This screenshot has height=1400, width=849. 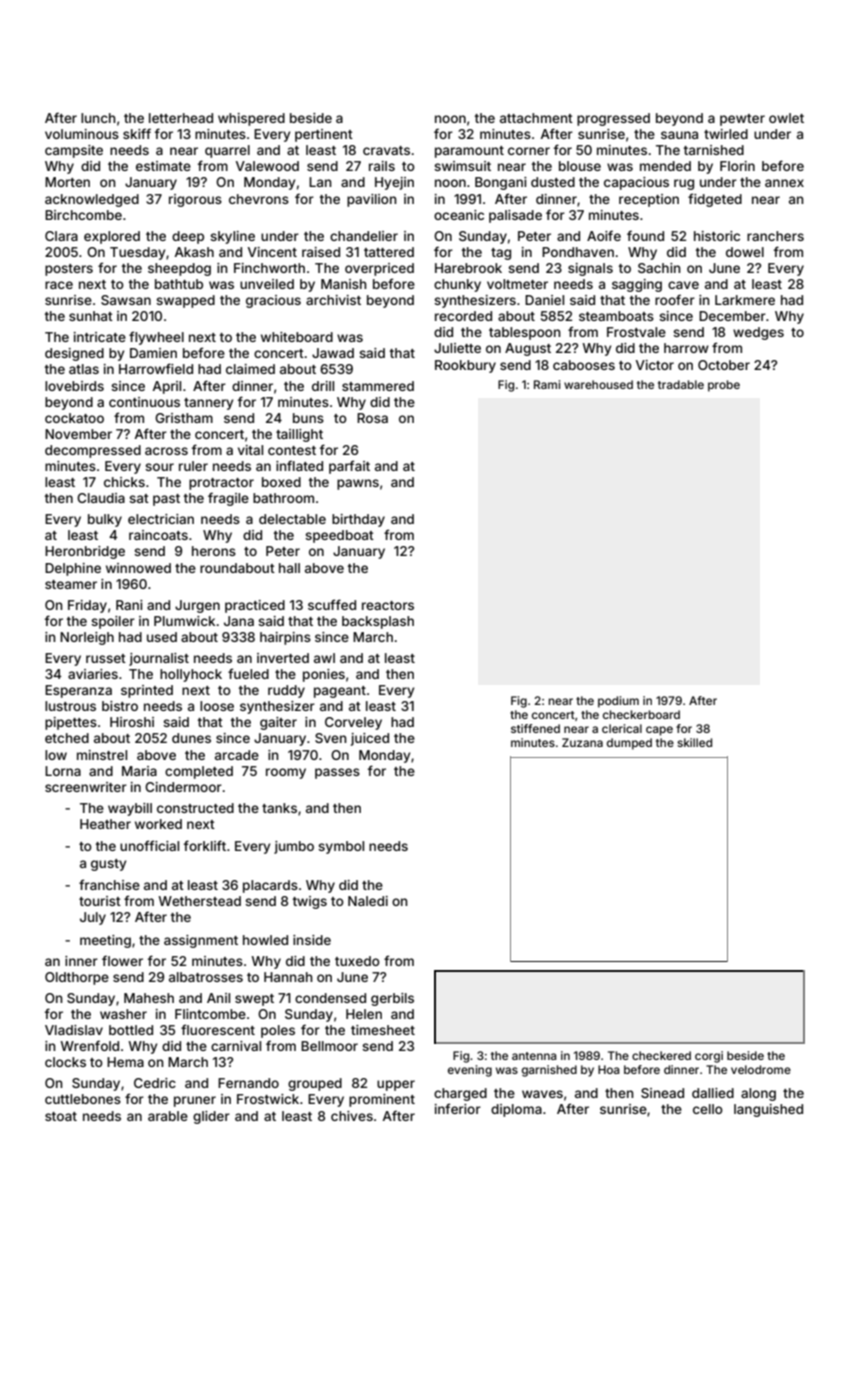 I want to click on Jawad, so click(x=333, y=353).
